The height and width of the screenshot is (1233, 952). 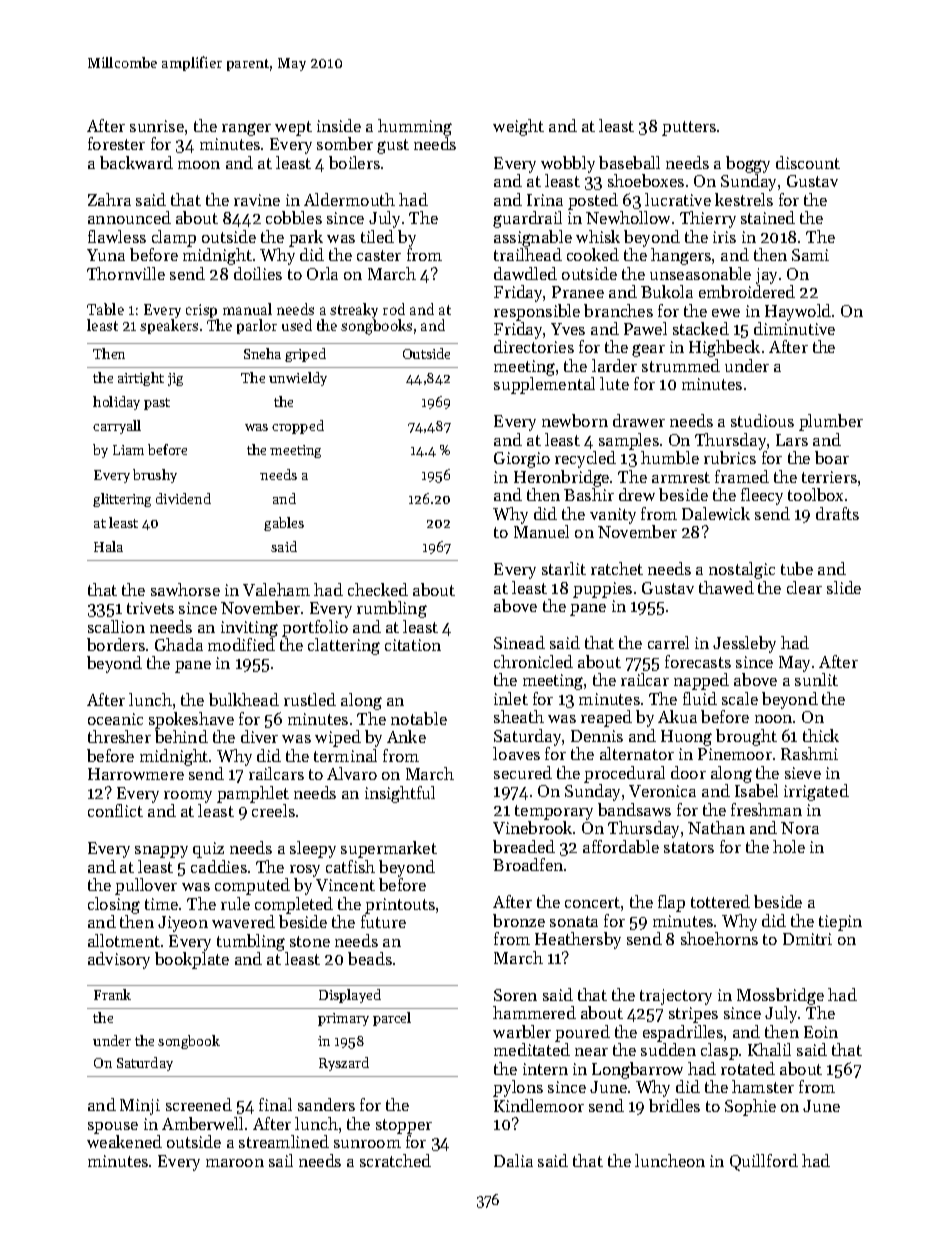 I want to click on plumber, so click(x=831, y=422).
